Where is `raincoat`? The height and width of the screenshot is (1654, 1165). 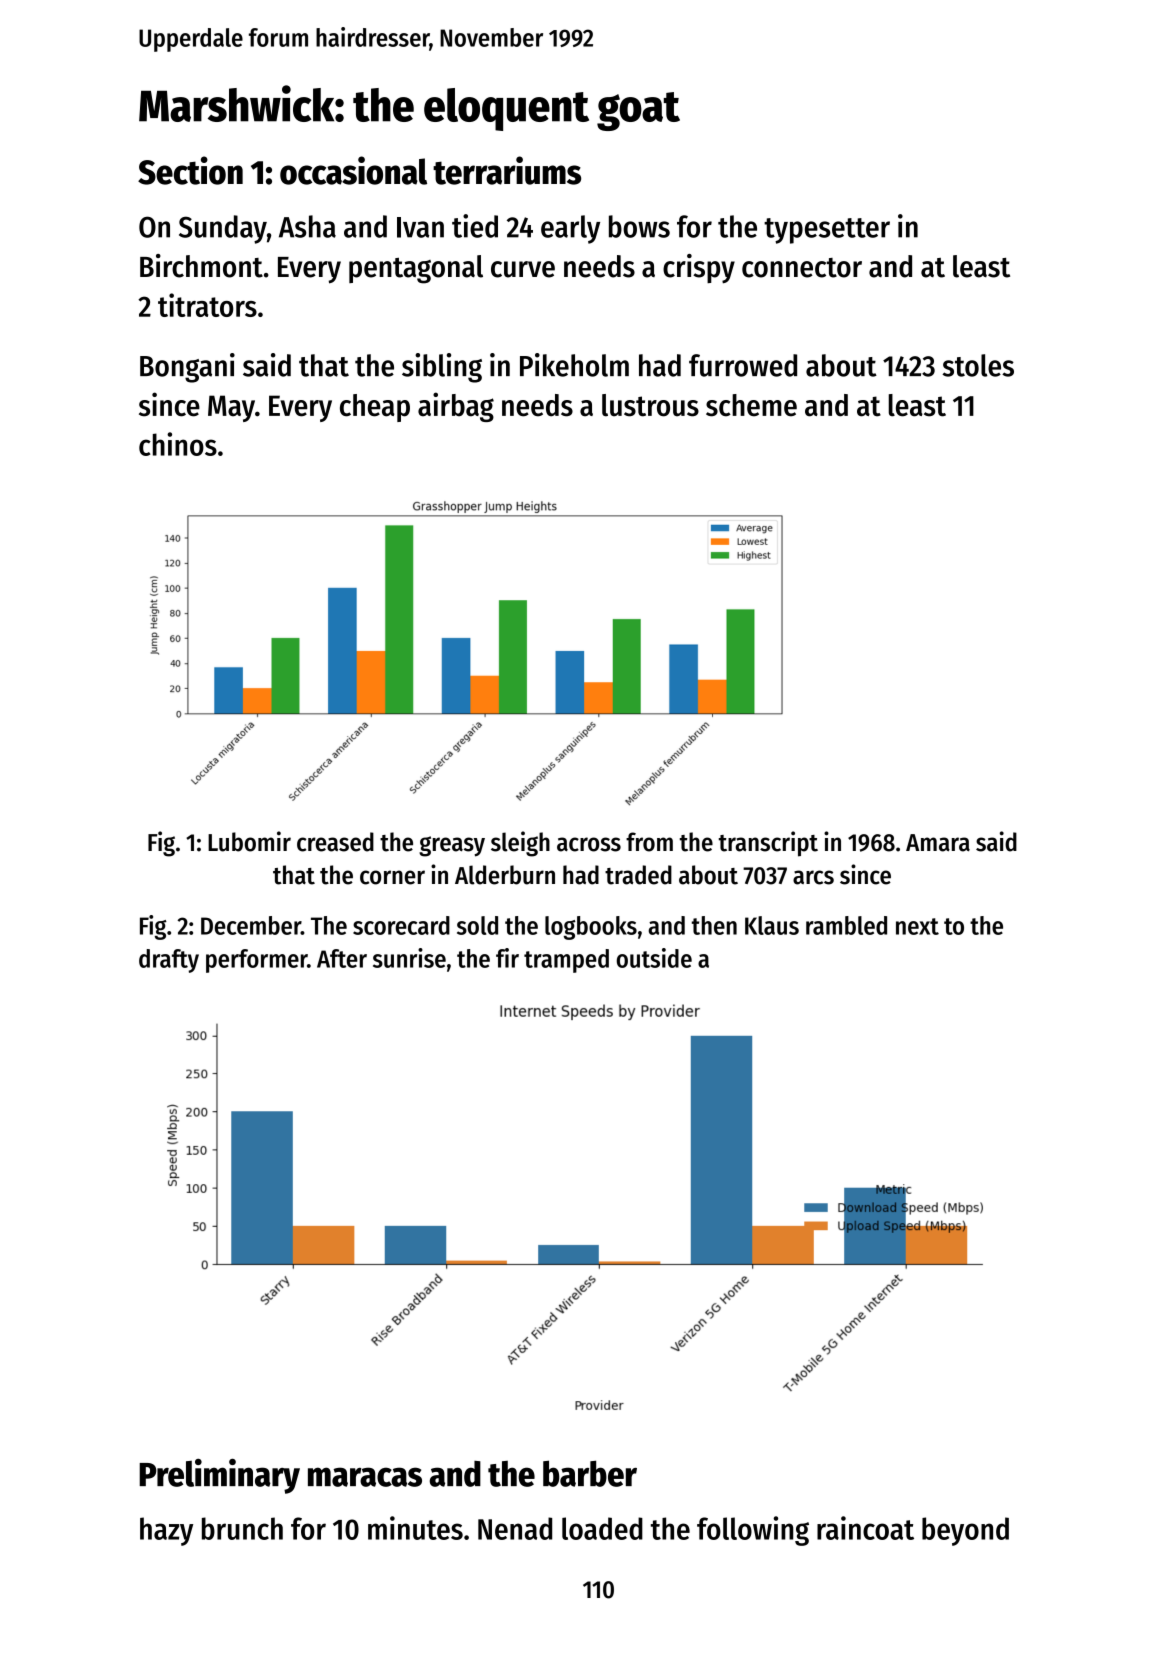 raincoat is located at coordinates (865, 1528).
